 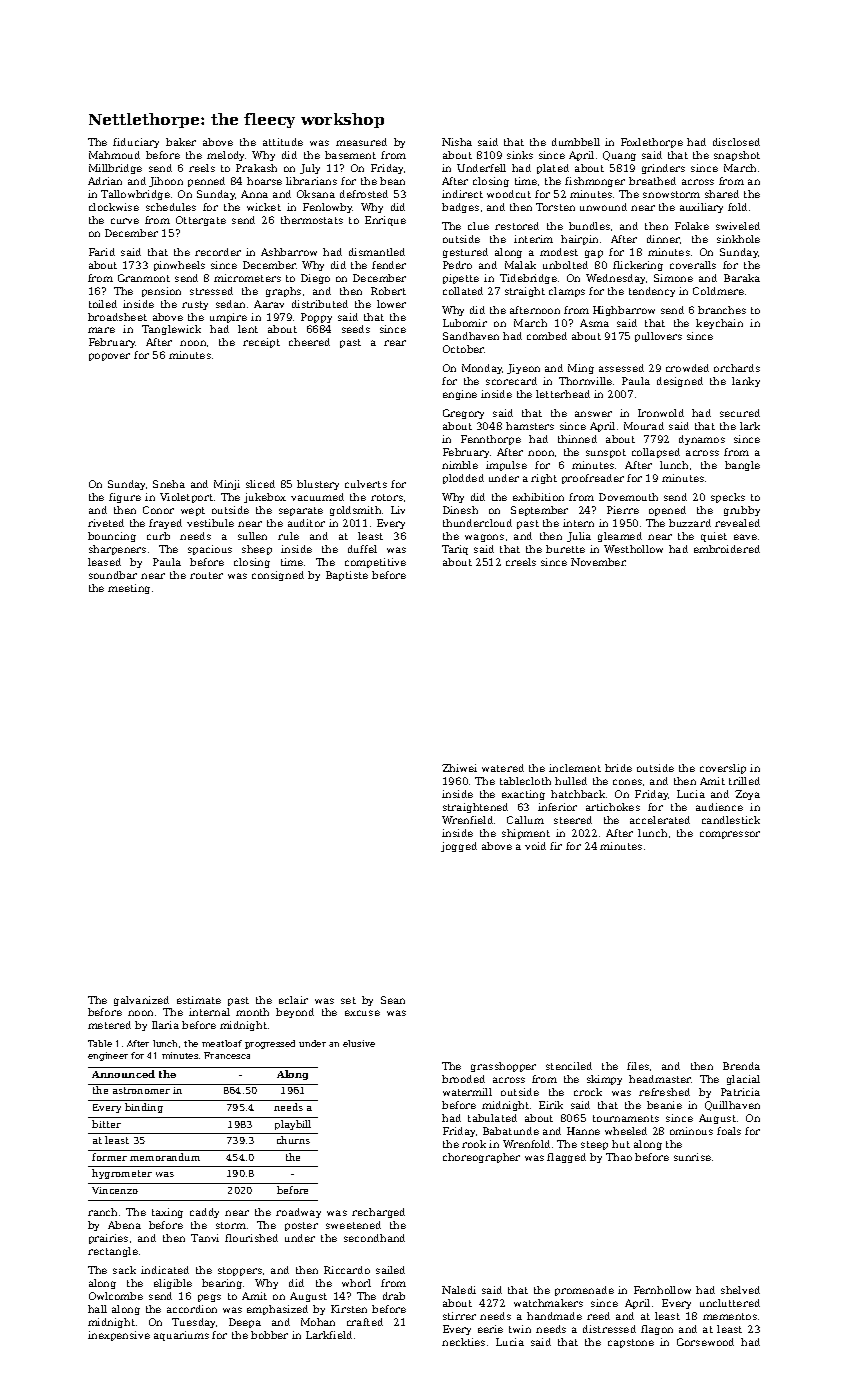 I want to click on jogged, so click(x=459, y=847).
